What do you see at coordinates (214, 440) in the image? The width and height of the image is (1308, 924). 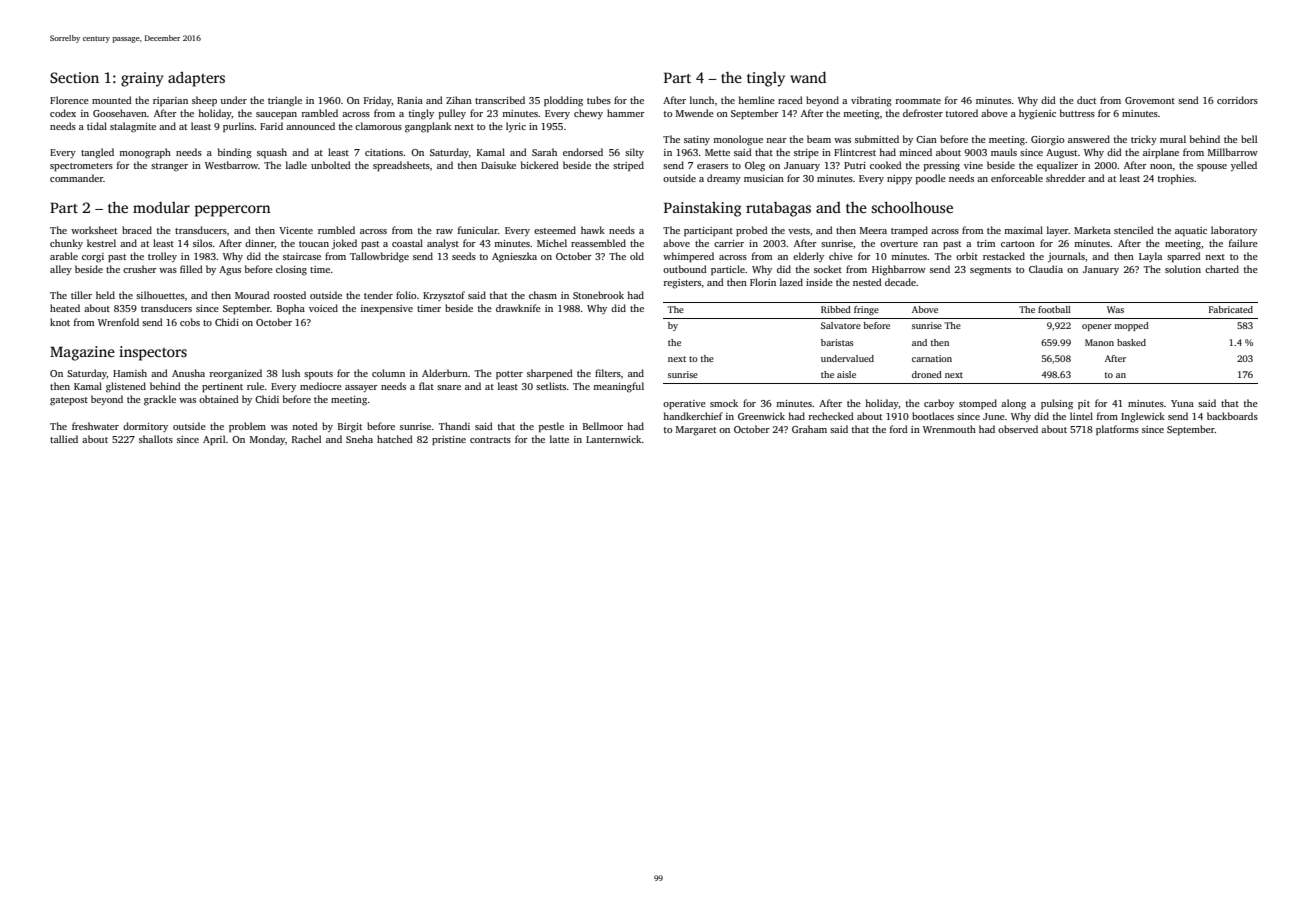 I see `April` at bounding box center [214, 440].
